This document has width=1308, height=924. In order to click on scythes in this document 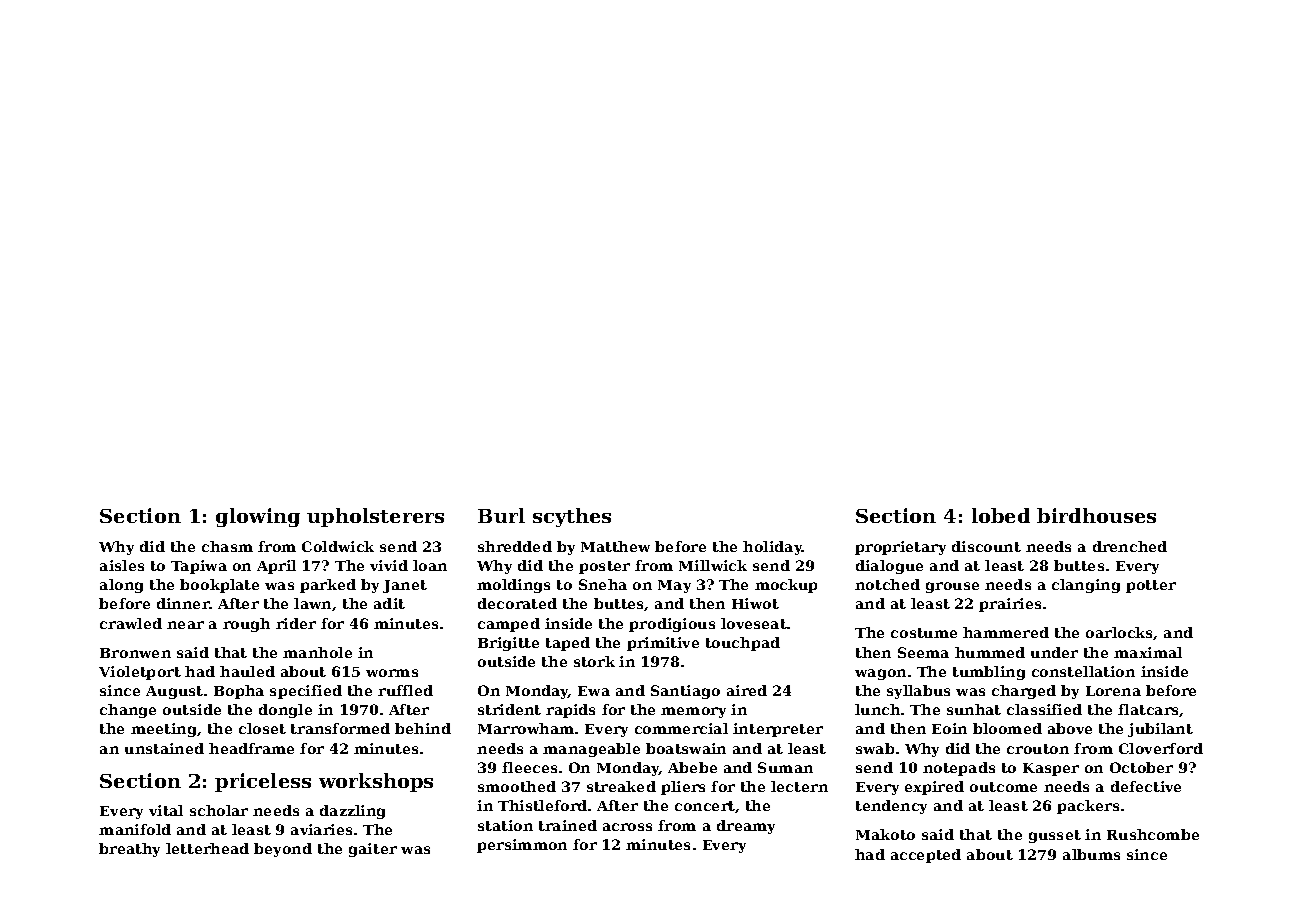, I will do `click(572, 517)`.
